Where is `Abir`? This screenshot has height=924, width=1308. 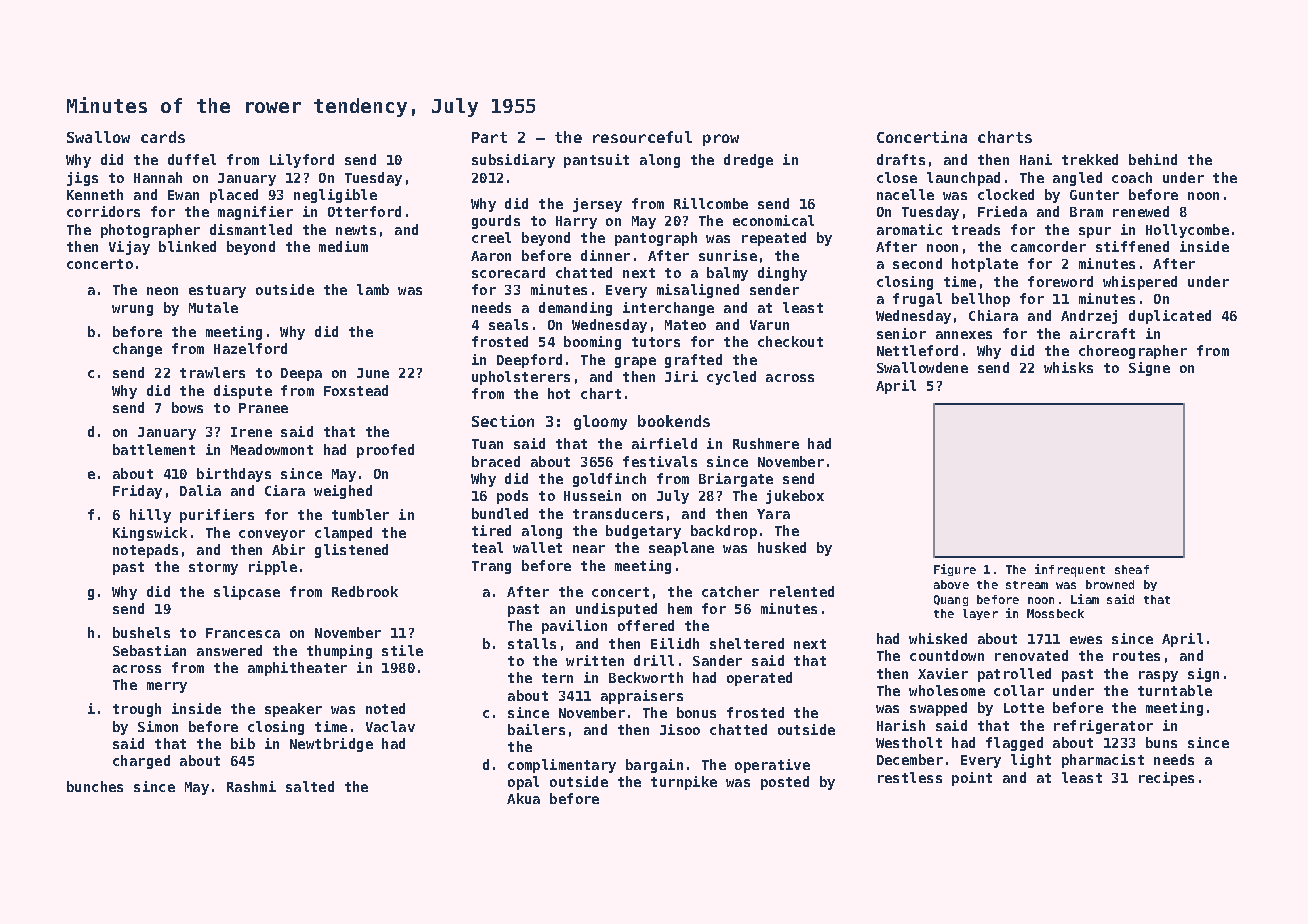
Abir is located at coordinates (288, 549).
